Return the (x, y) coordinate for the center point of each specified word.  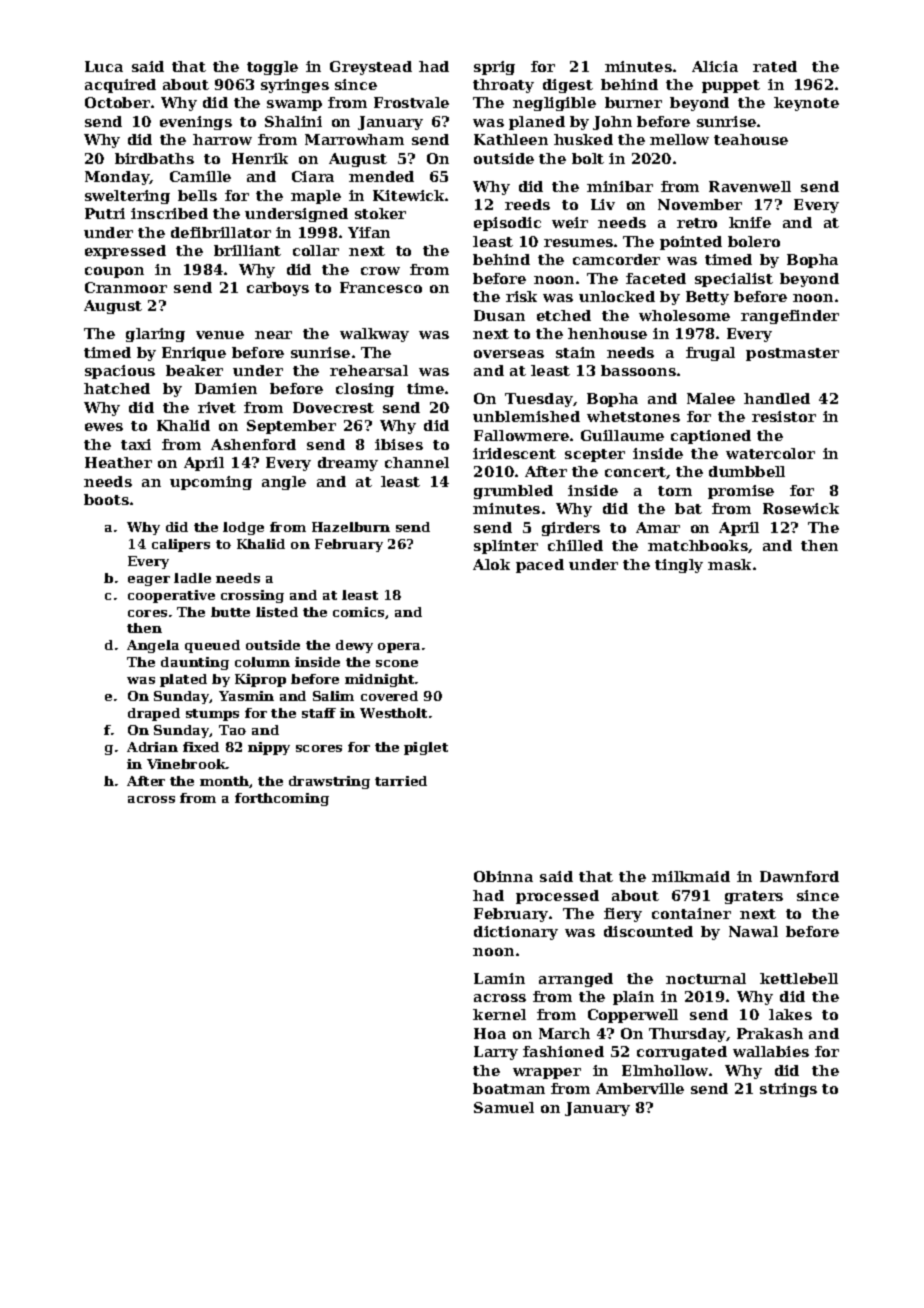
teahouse (751, 139)
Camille (200, 176)
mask (729, 564)
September (291, 427)
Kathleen (511, 139)
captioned (711, 437)
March (564, 1033)
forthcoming (282, 799)
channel (417, 462)
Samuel (504, 1107)
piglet (426, 748)
